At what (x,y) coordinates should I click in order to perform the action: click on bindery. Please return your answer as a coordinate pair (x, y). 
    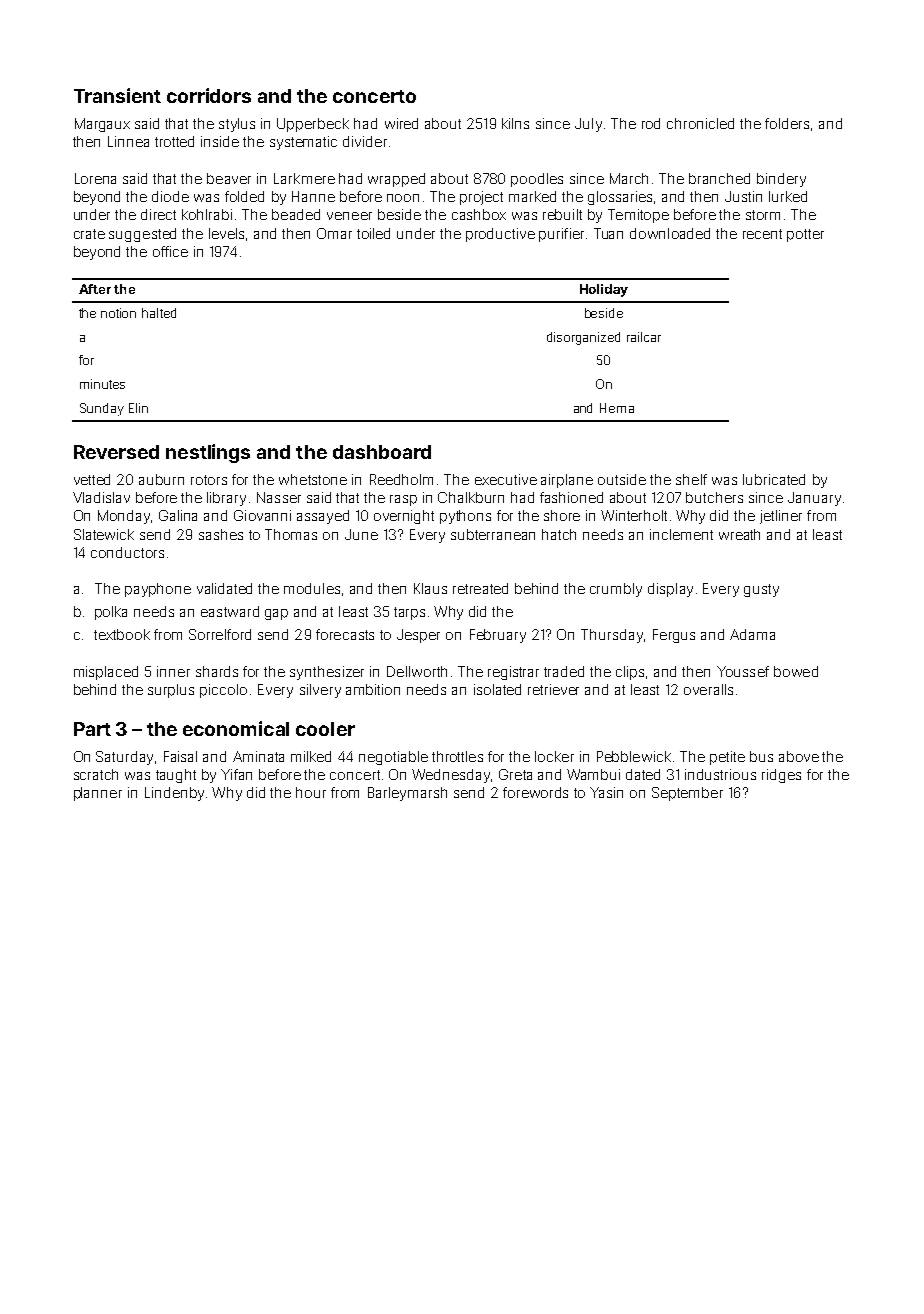
    Looking at the image, I should click on (781, 180).
